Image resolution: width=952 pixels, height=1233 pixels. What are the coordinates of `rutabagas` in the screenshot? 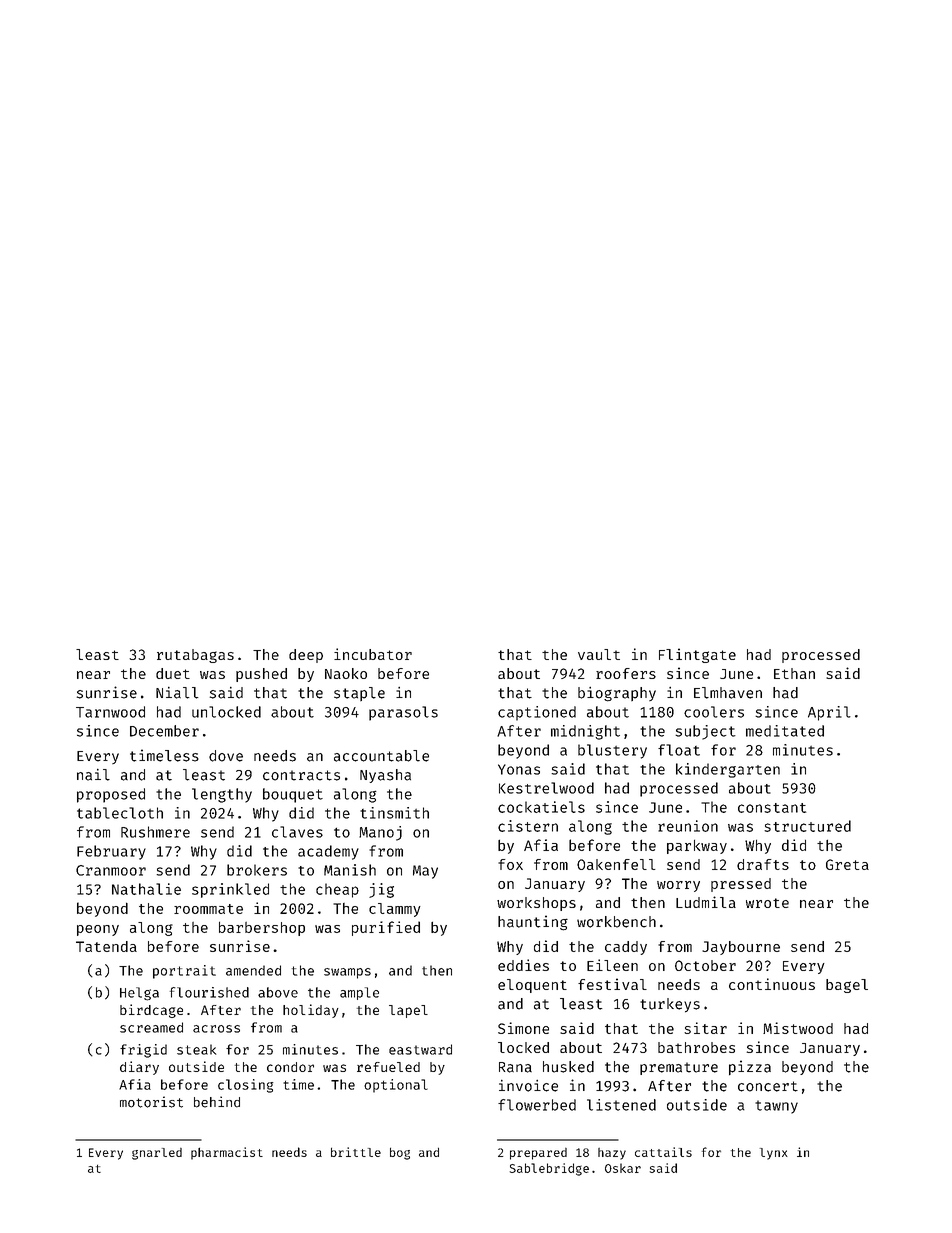 It's located at (195, 656).
